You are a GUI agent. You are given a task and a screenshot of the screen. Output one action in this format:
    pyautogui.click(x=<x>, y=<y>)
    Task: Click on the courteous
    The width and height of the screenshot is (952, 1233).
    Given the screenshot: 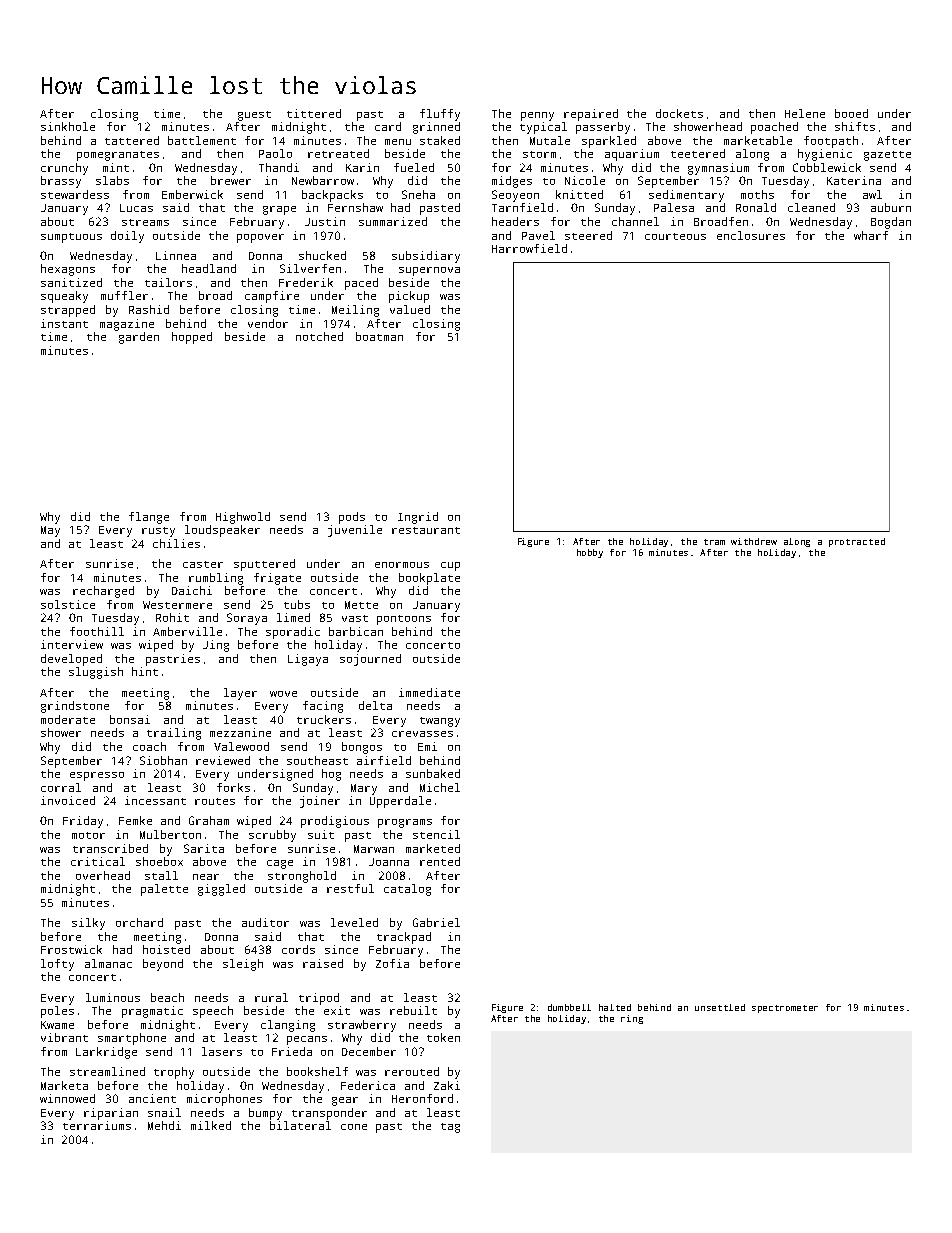 What is the action you would take?
    pyautogui.click(x=675, y=236)
